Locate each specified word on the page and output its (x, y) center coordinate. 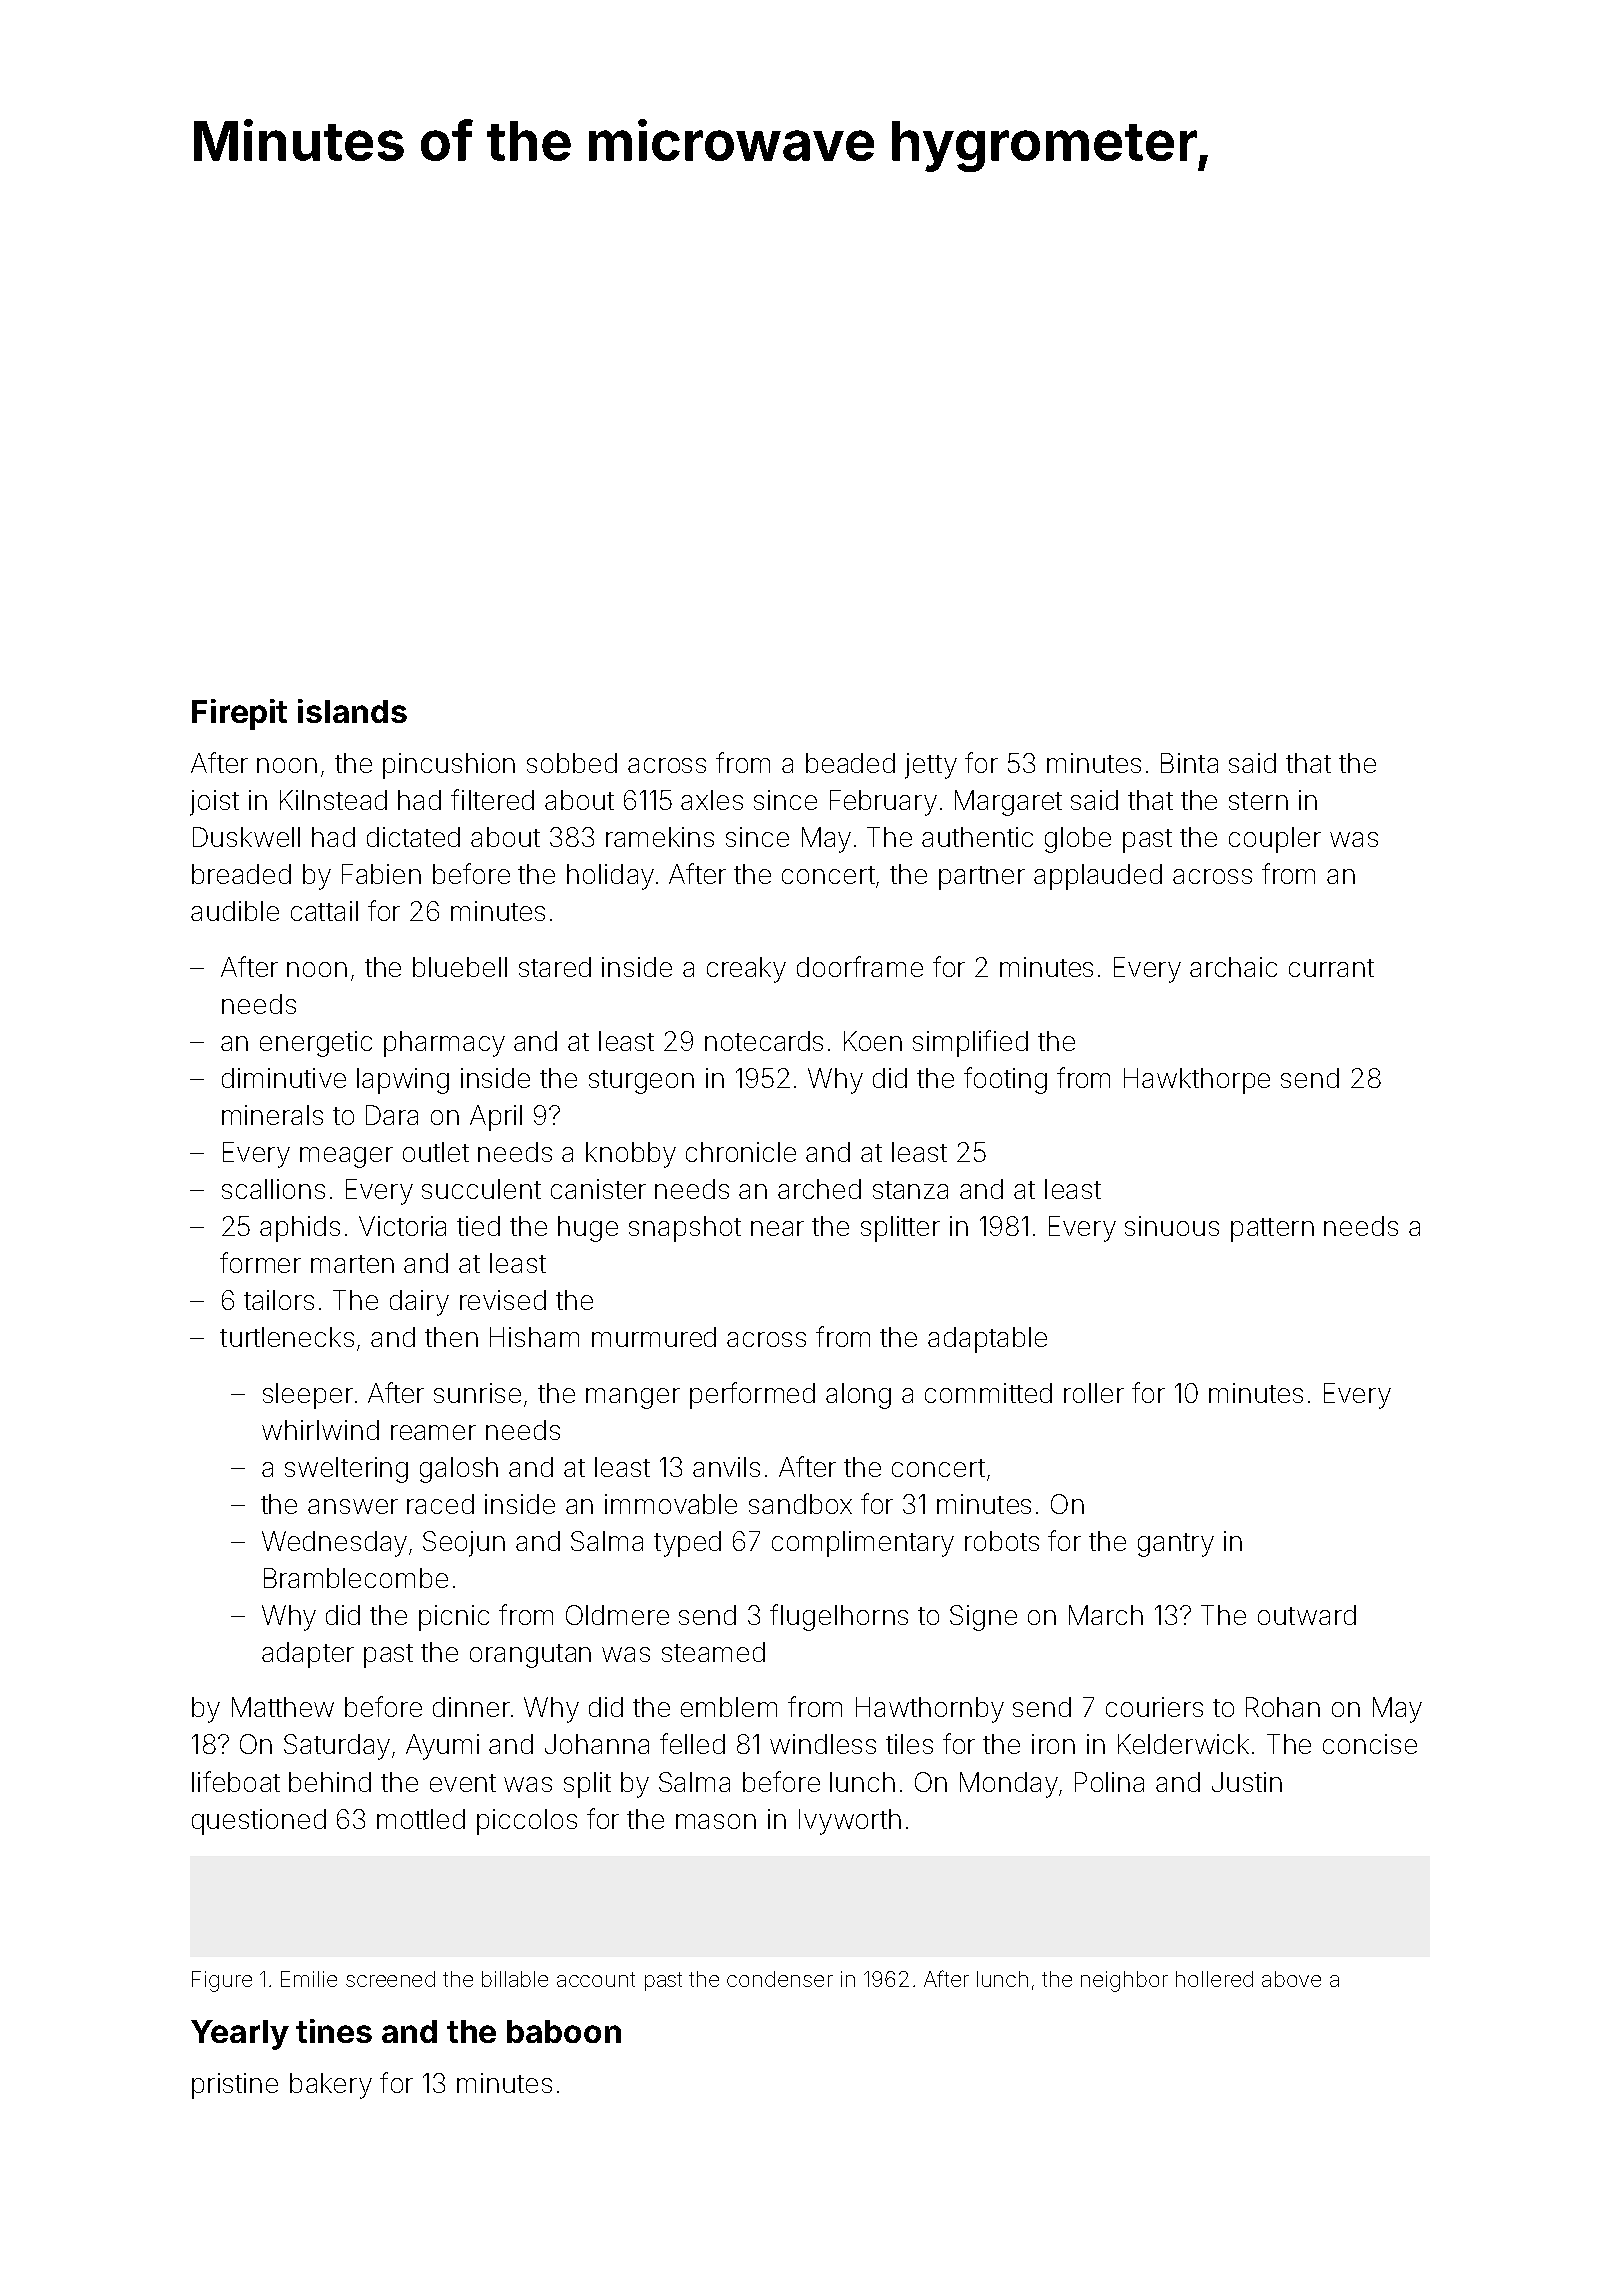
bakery (331, 2086)
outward (1307, 1615)
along (858, 1396)
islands (352, 711)
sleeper (308, 1396)
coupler (1275, 840)
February (883, 803)
